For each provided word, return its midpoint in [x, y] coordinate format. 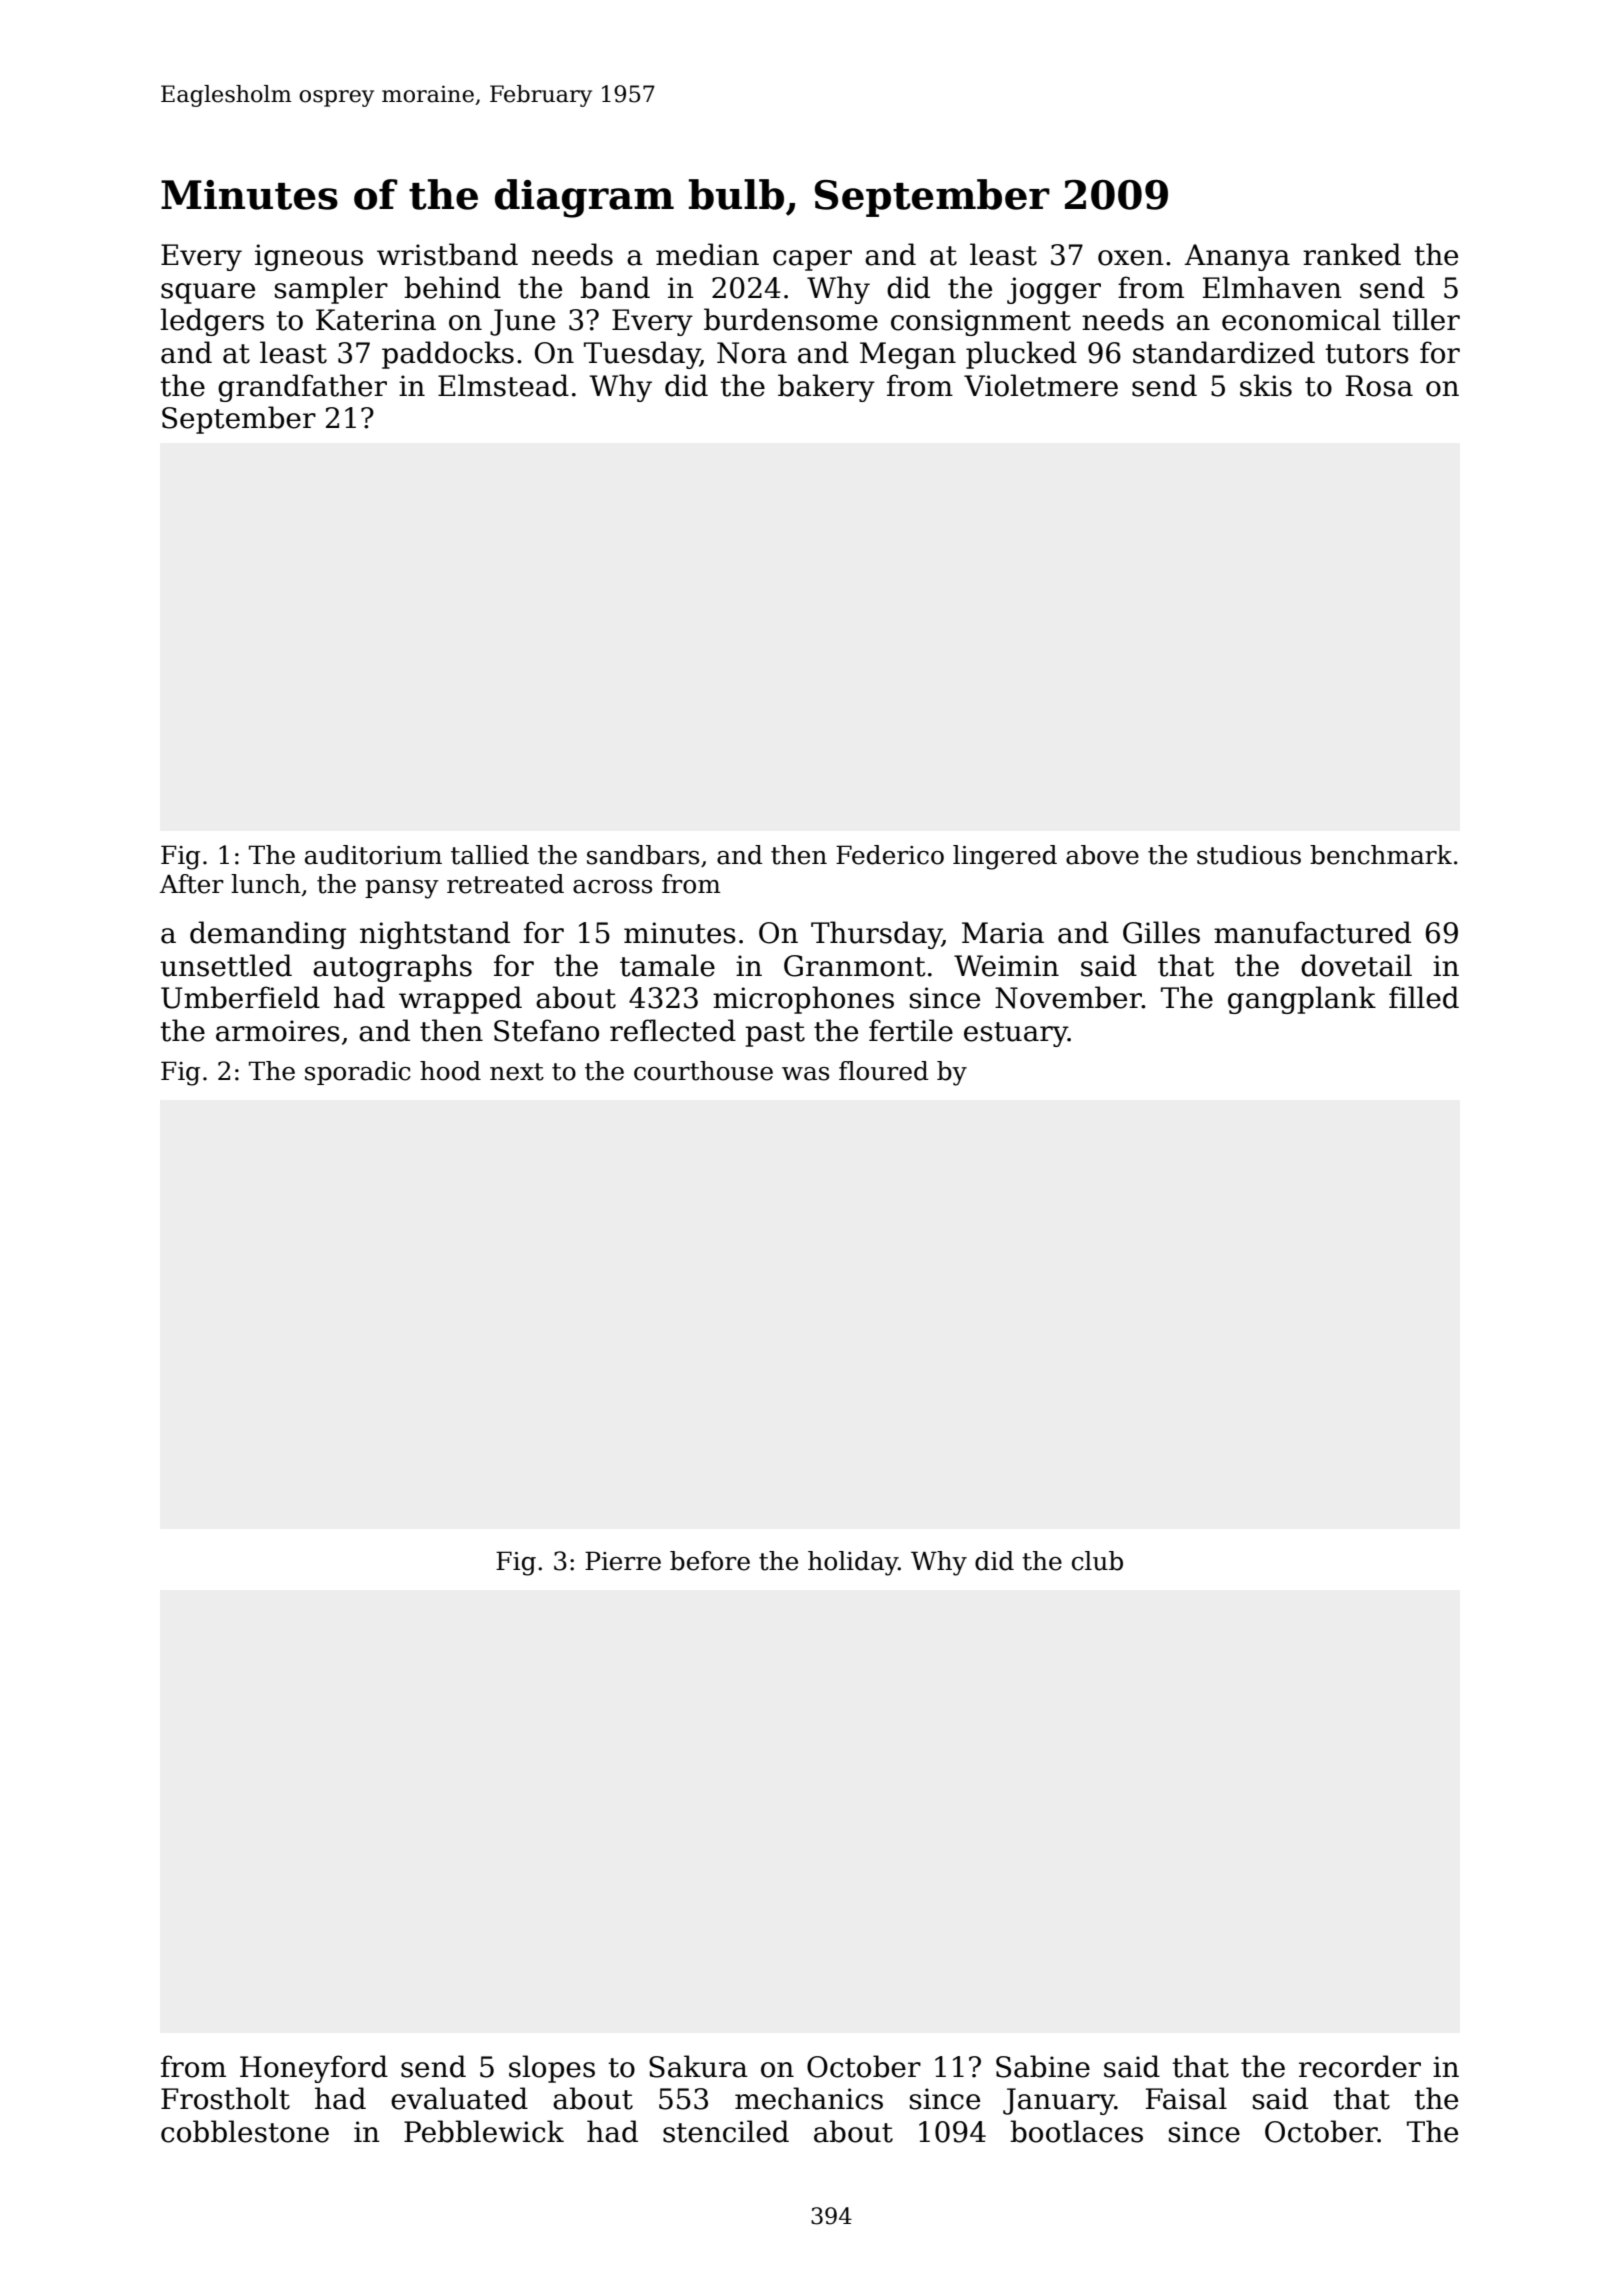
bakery [826, 388]
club [1097, 1561]
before [710, 1561]
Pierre [623, 1561]
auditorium [373, 855]
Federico [890, 855]
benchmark [1381, 855]
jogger [1054, 290]
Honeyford [314, 2069]
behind [452, 287]
